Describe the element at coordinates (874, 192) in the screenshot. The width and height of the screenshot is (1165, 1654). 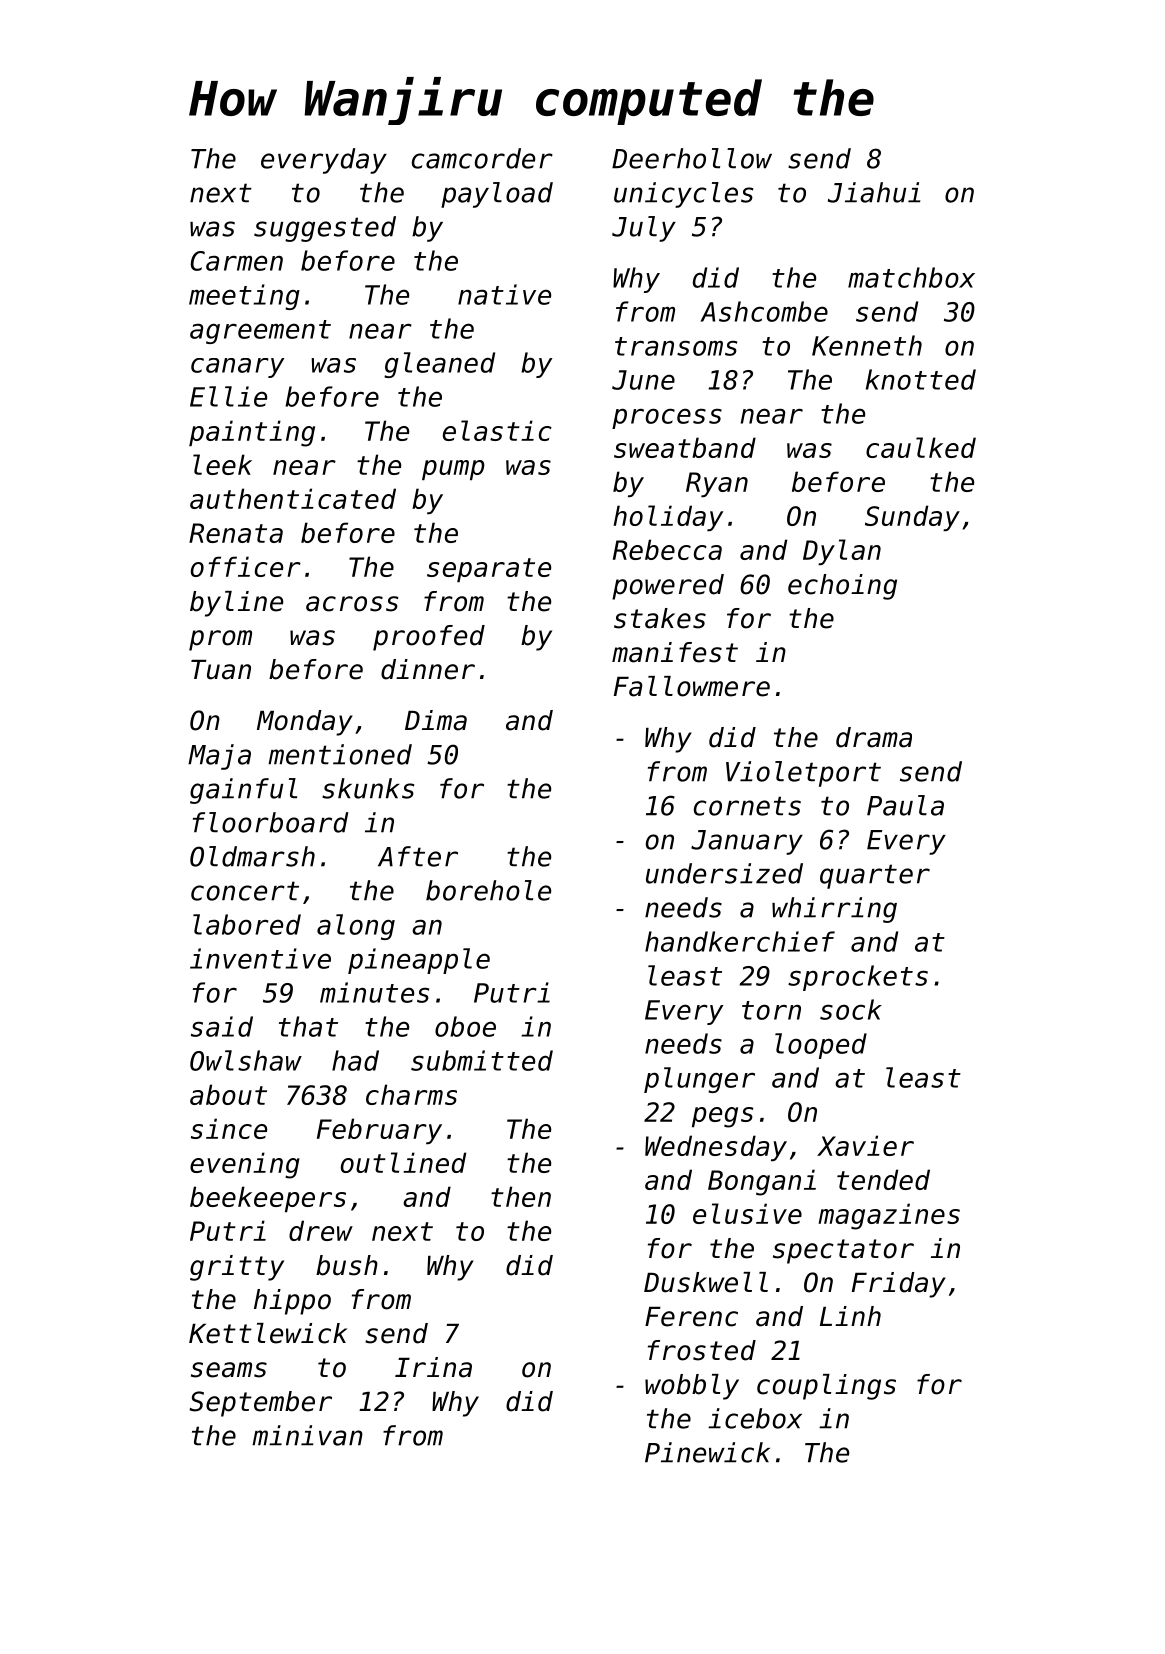
I see `Jiahui` at that location.
